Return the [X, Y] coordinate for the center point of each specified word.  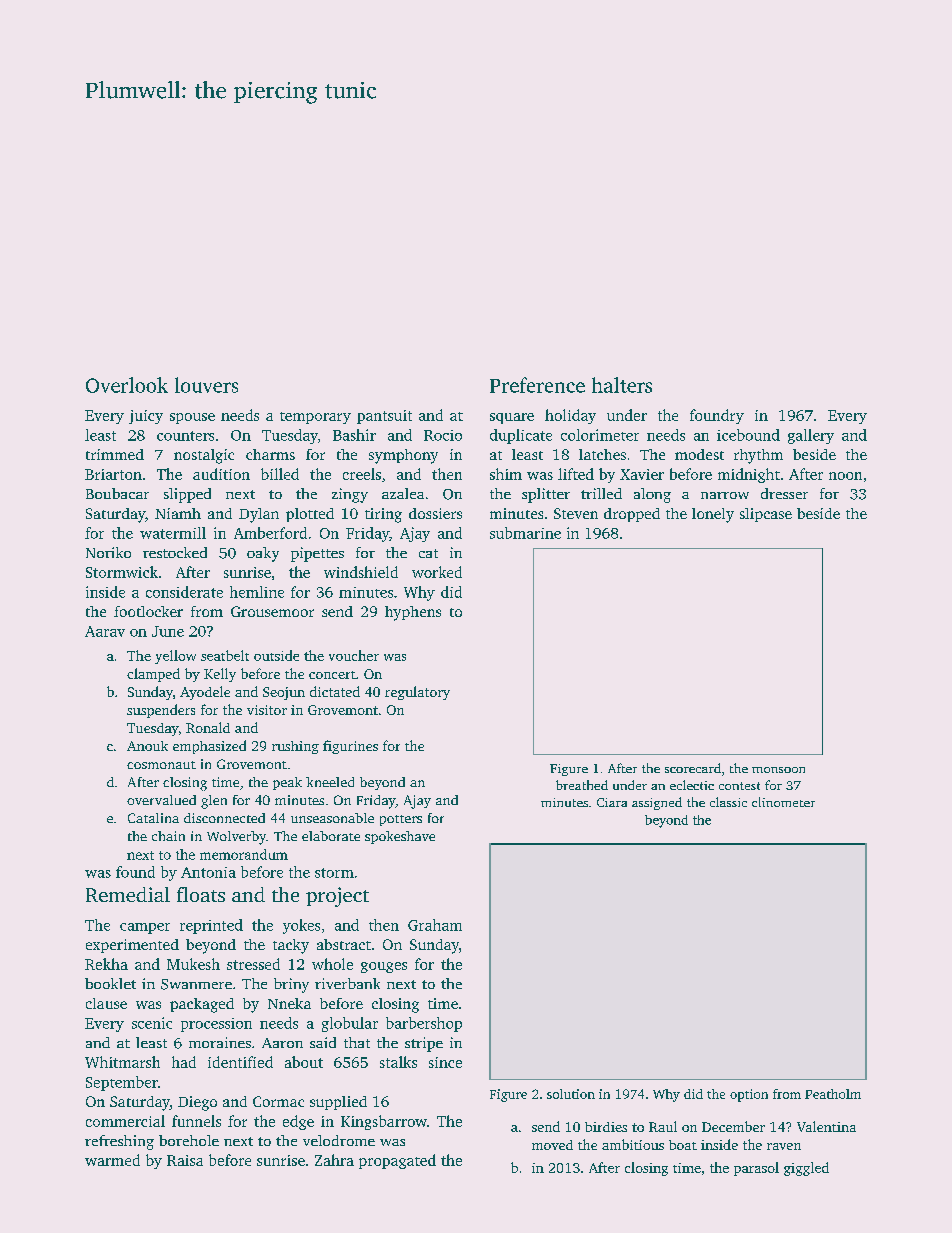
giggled [806, 1169]
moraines [220, 1042]
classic [728, 802]
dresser [784, 493]
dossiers [435, 513]
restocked [175, 552]
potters [401, 820]
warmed [112, 1160]
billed [280, 474]
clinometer [783, 802]
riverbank [347, 983]
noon [845, 476]
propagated [397, 1161]
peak [287, 783]
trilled [601, 493]
